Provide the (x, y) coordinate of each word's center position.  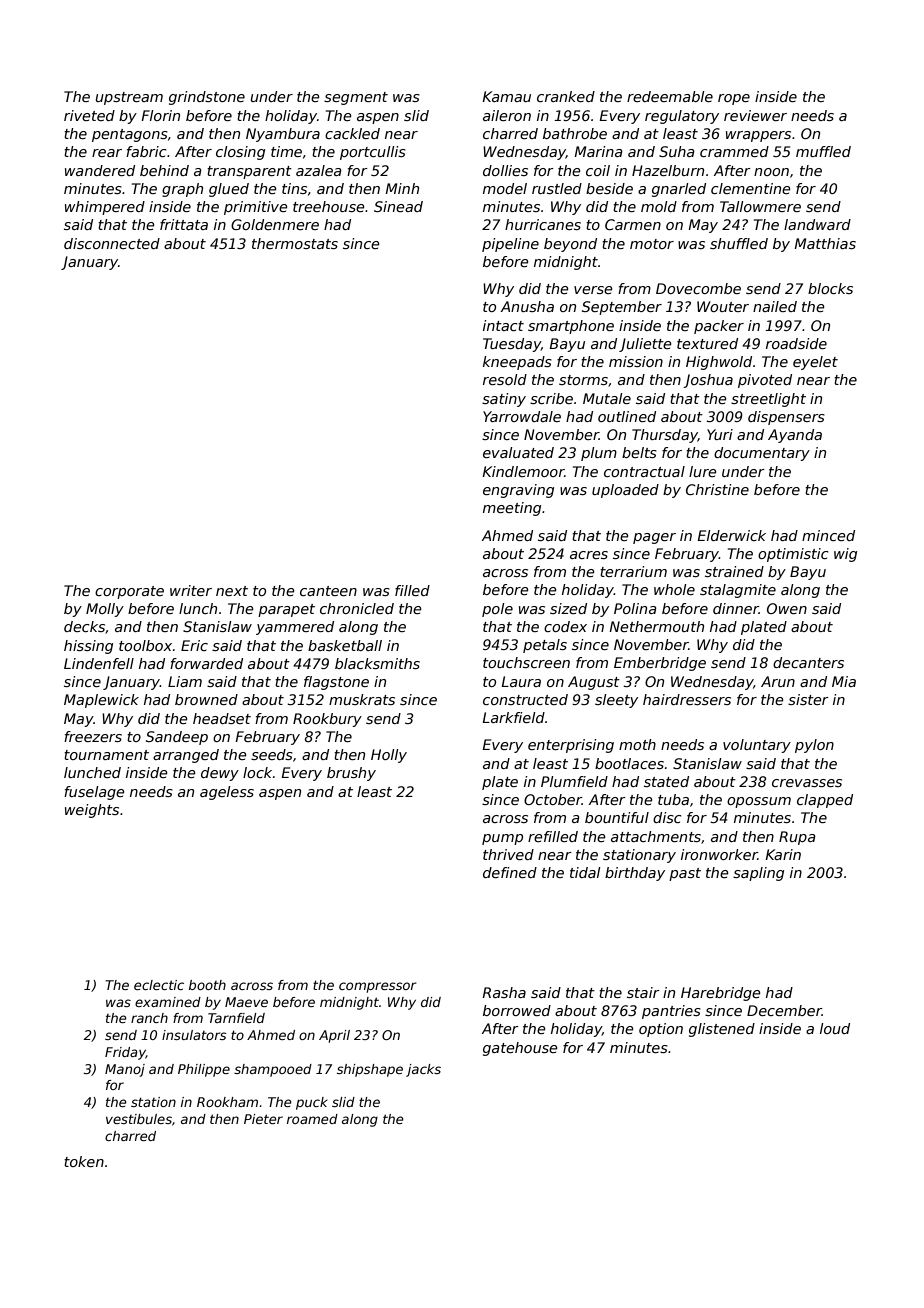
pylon (814, 746)
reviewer (755, 115)
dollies (505, 170)
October (553, 799)
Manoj (125, 1070)
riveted (89, 115)
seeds (272, 754)
